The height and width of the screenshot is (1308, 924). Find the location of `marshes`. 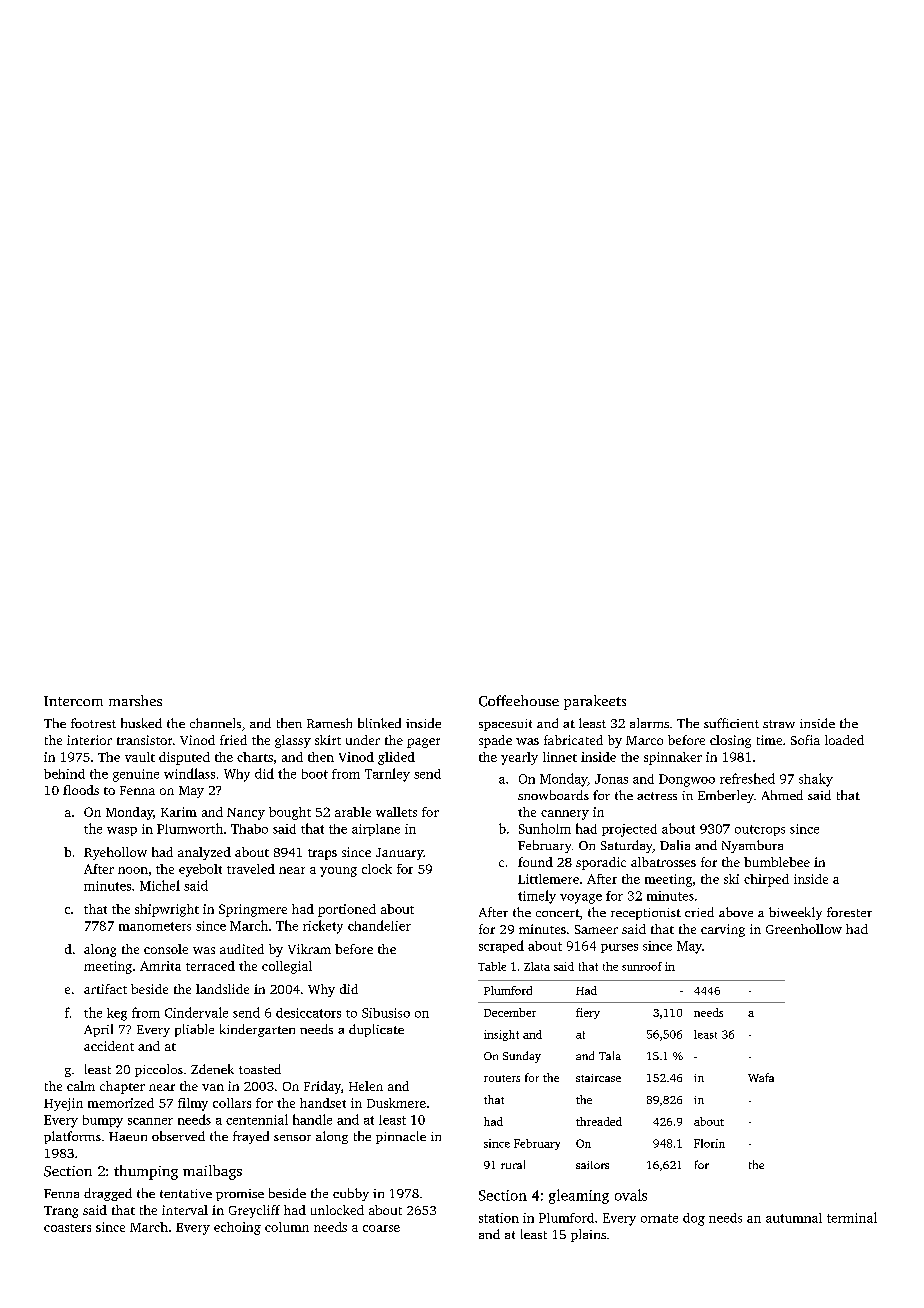

marshes is located at coordinates (135, 700).
